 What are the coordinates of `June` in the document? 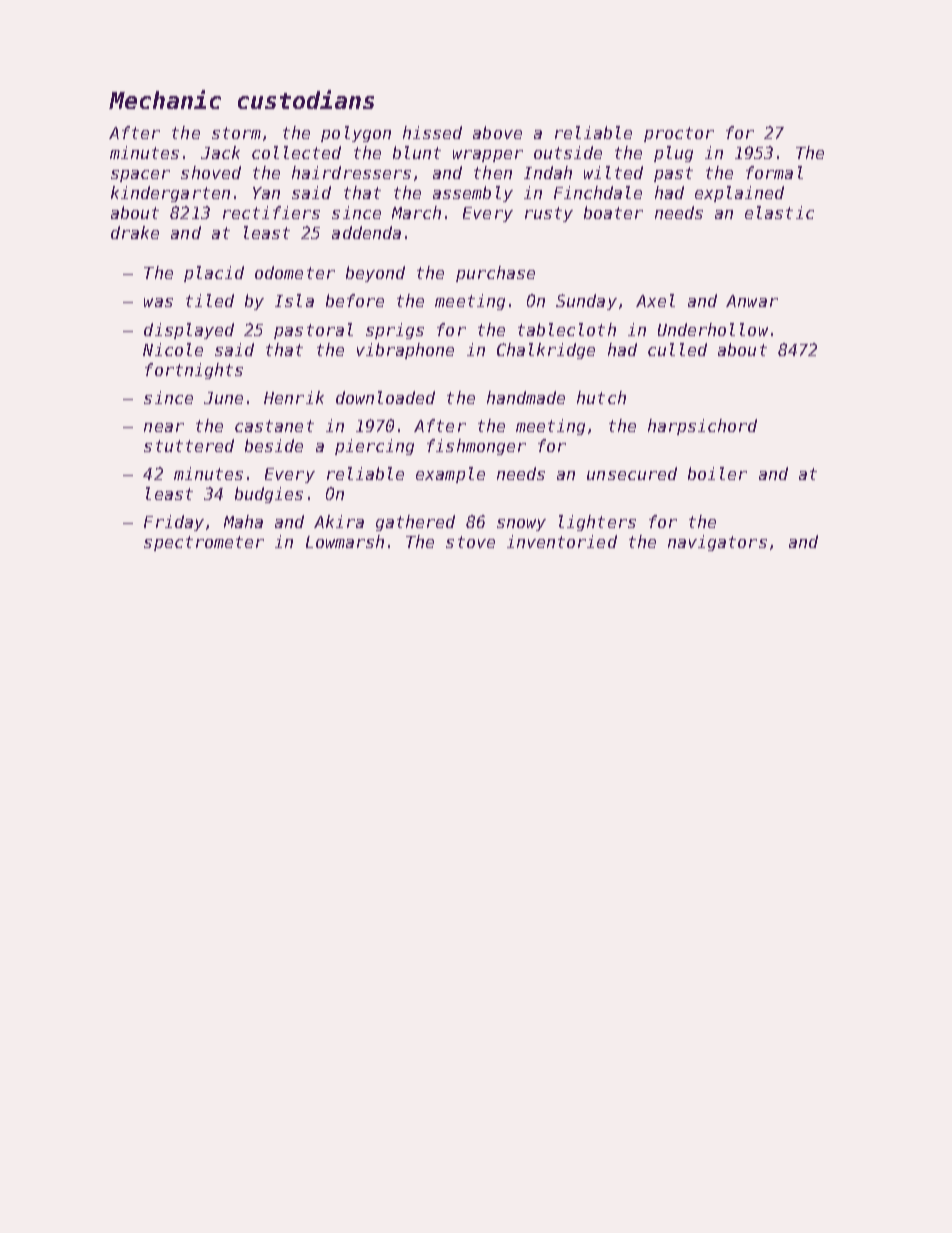 It's located at (223, 398).
